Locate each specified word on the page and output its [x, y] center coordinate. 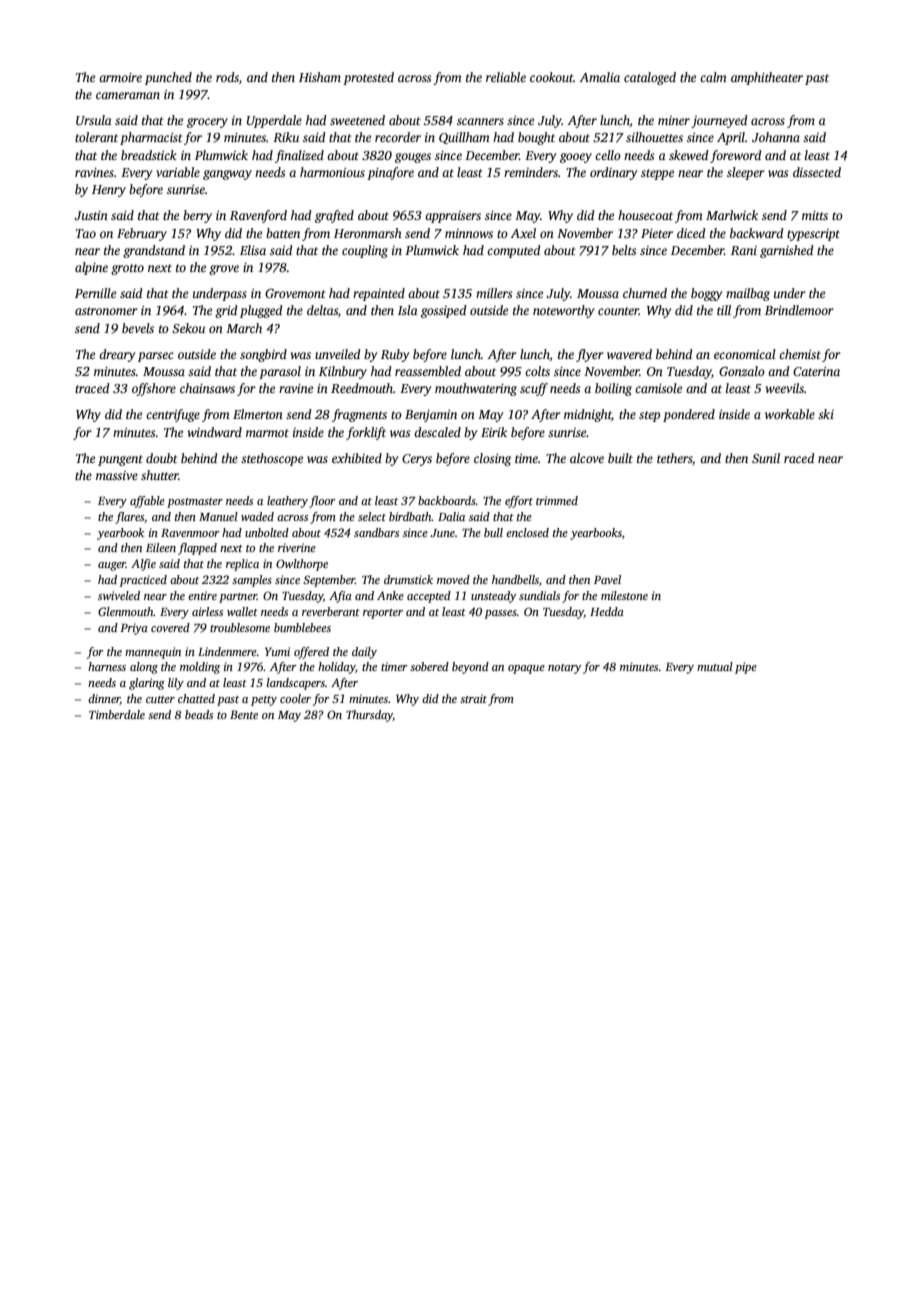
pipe [746, 668]
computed [514, 251]
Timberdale [117, 714]
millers [494, 293]
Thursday [369, 716]
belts [624, 250]
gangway [227, 175]
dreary [117, 355]
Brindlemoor [799, 310]
